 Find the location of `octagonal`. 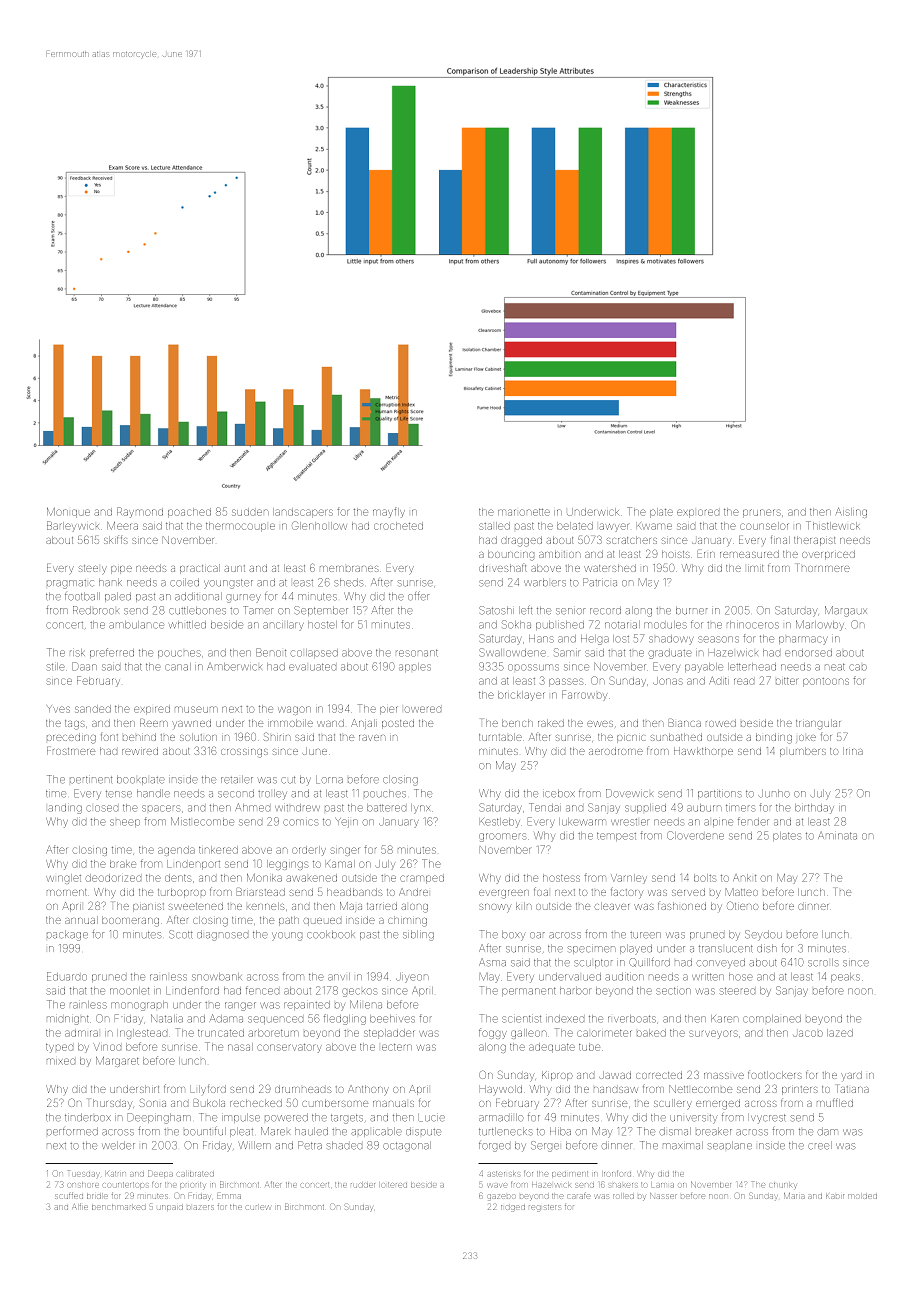

octagonal is located at coordinates (407, 1147).
